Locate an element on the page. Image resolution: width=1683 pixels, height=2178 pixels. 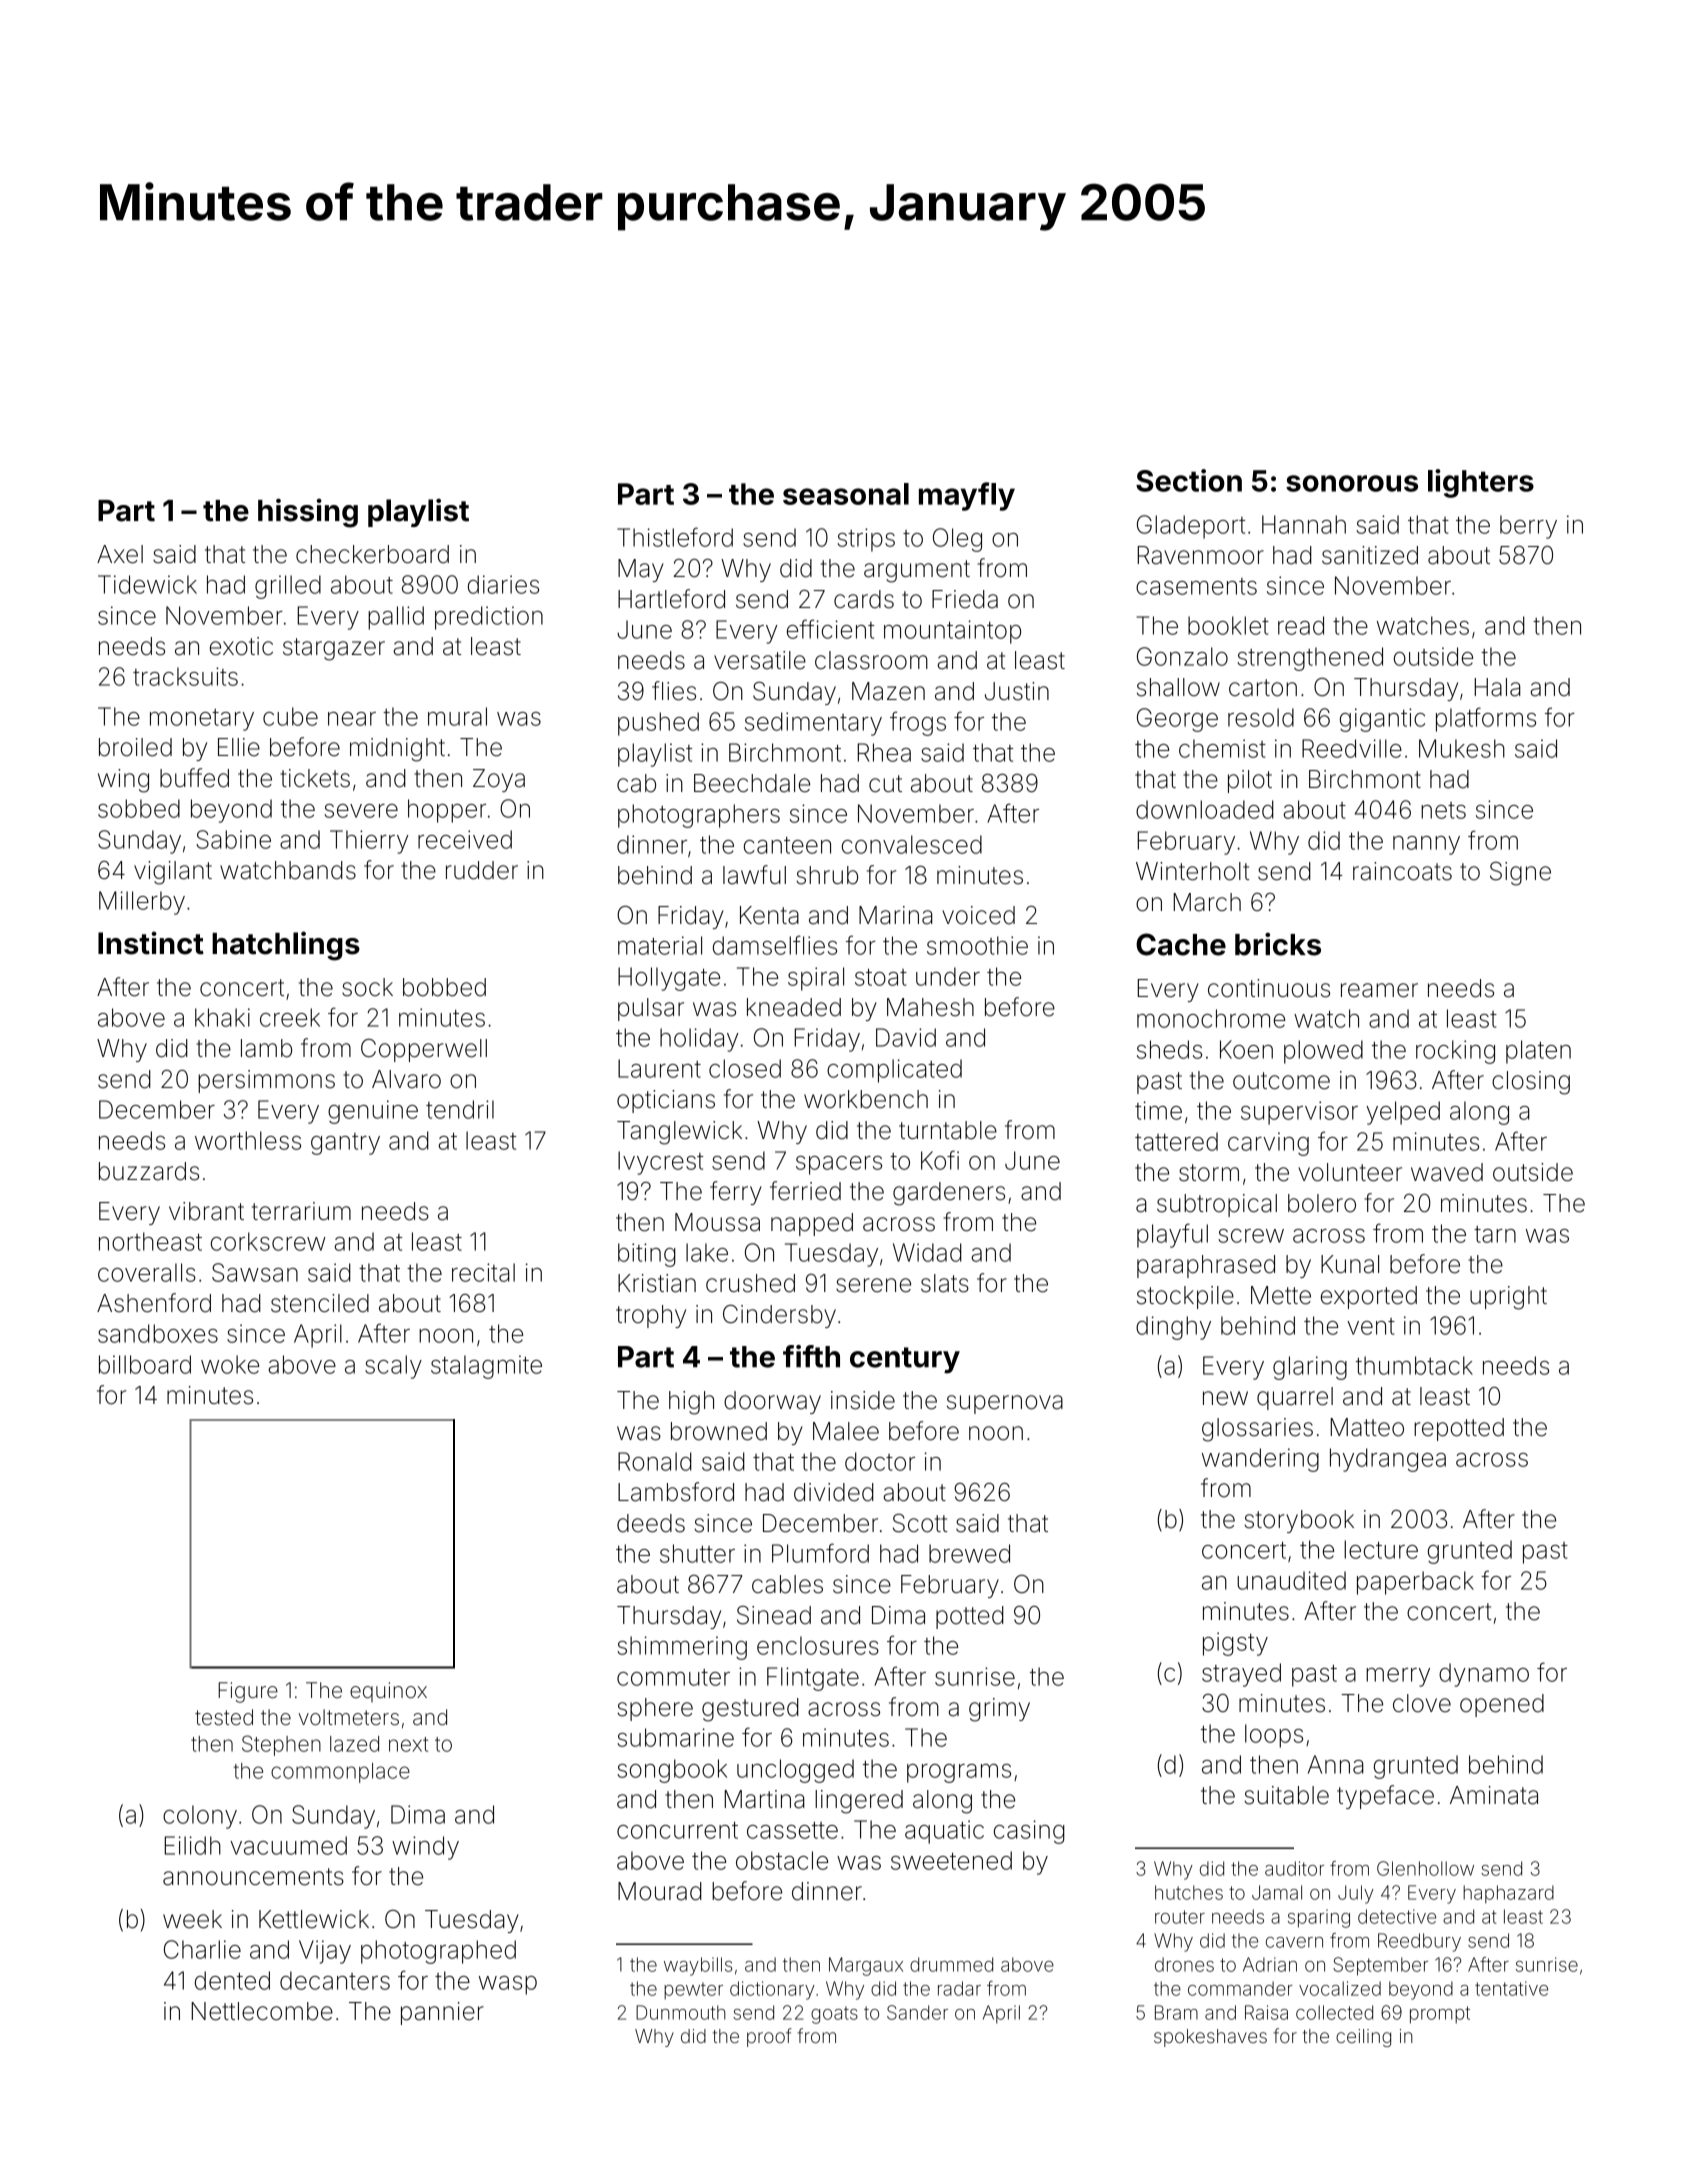
grilled is located at coordinates (288, 587).
